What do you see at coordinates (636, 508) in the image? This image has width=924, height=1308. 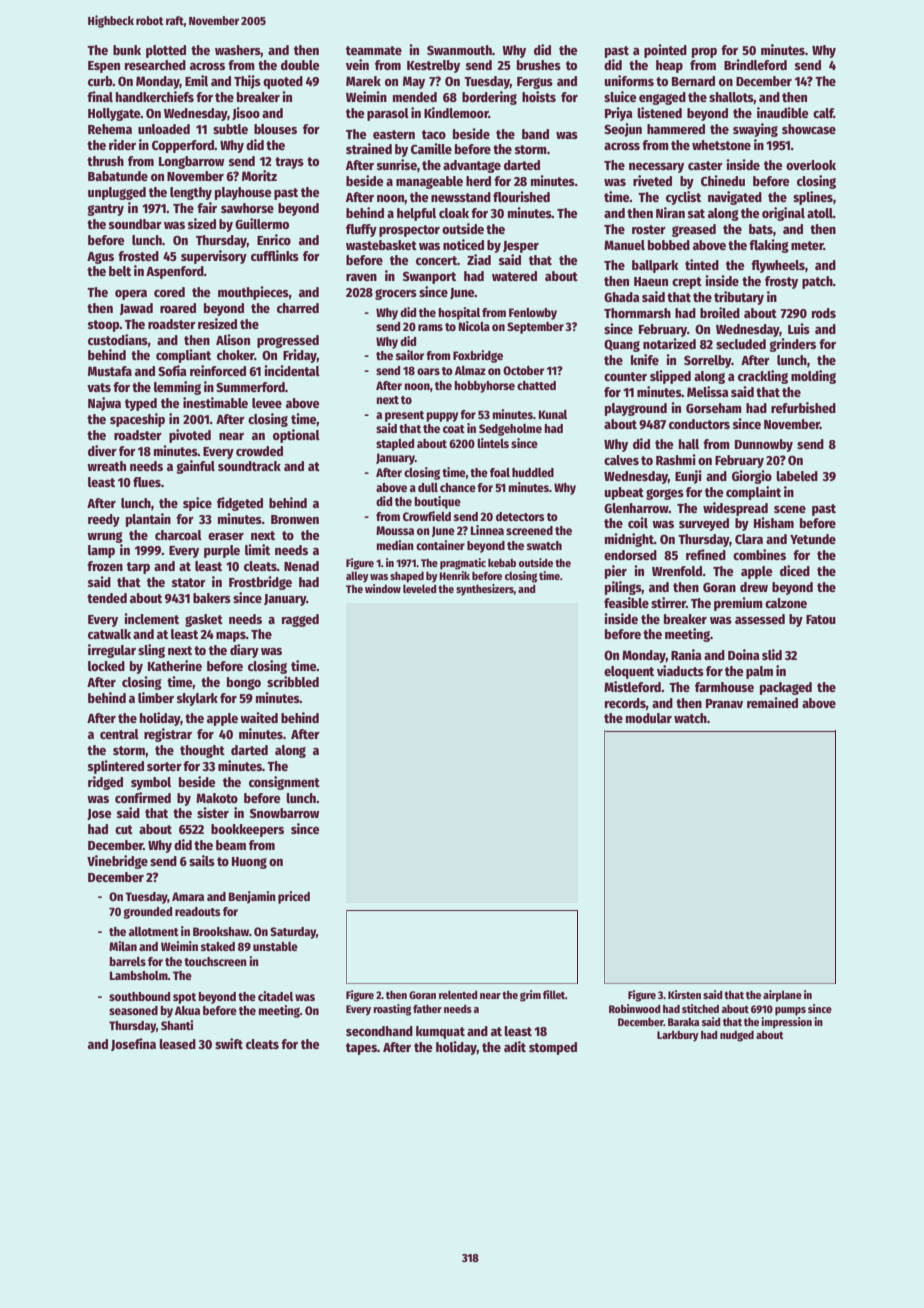 I see `Glenharrow` at bounding box center [636, 508].
